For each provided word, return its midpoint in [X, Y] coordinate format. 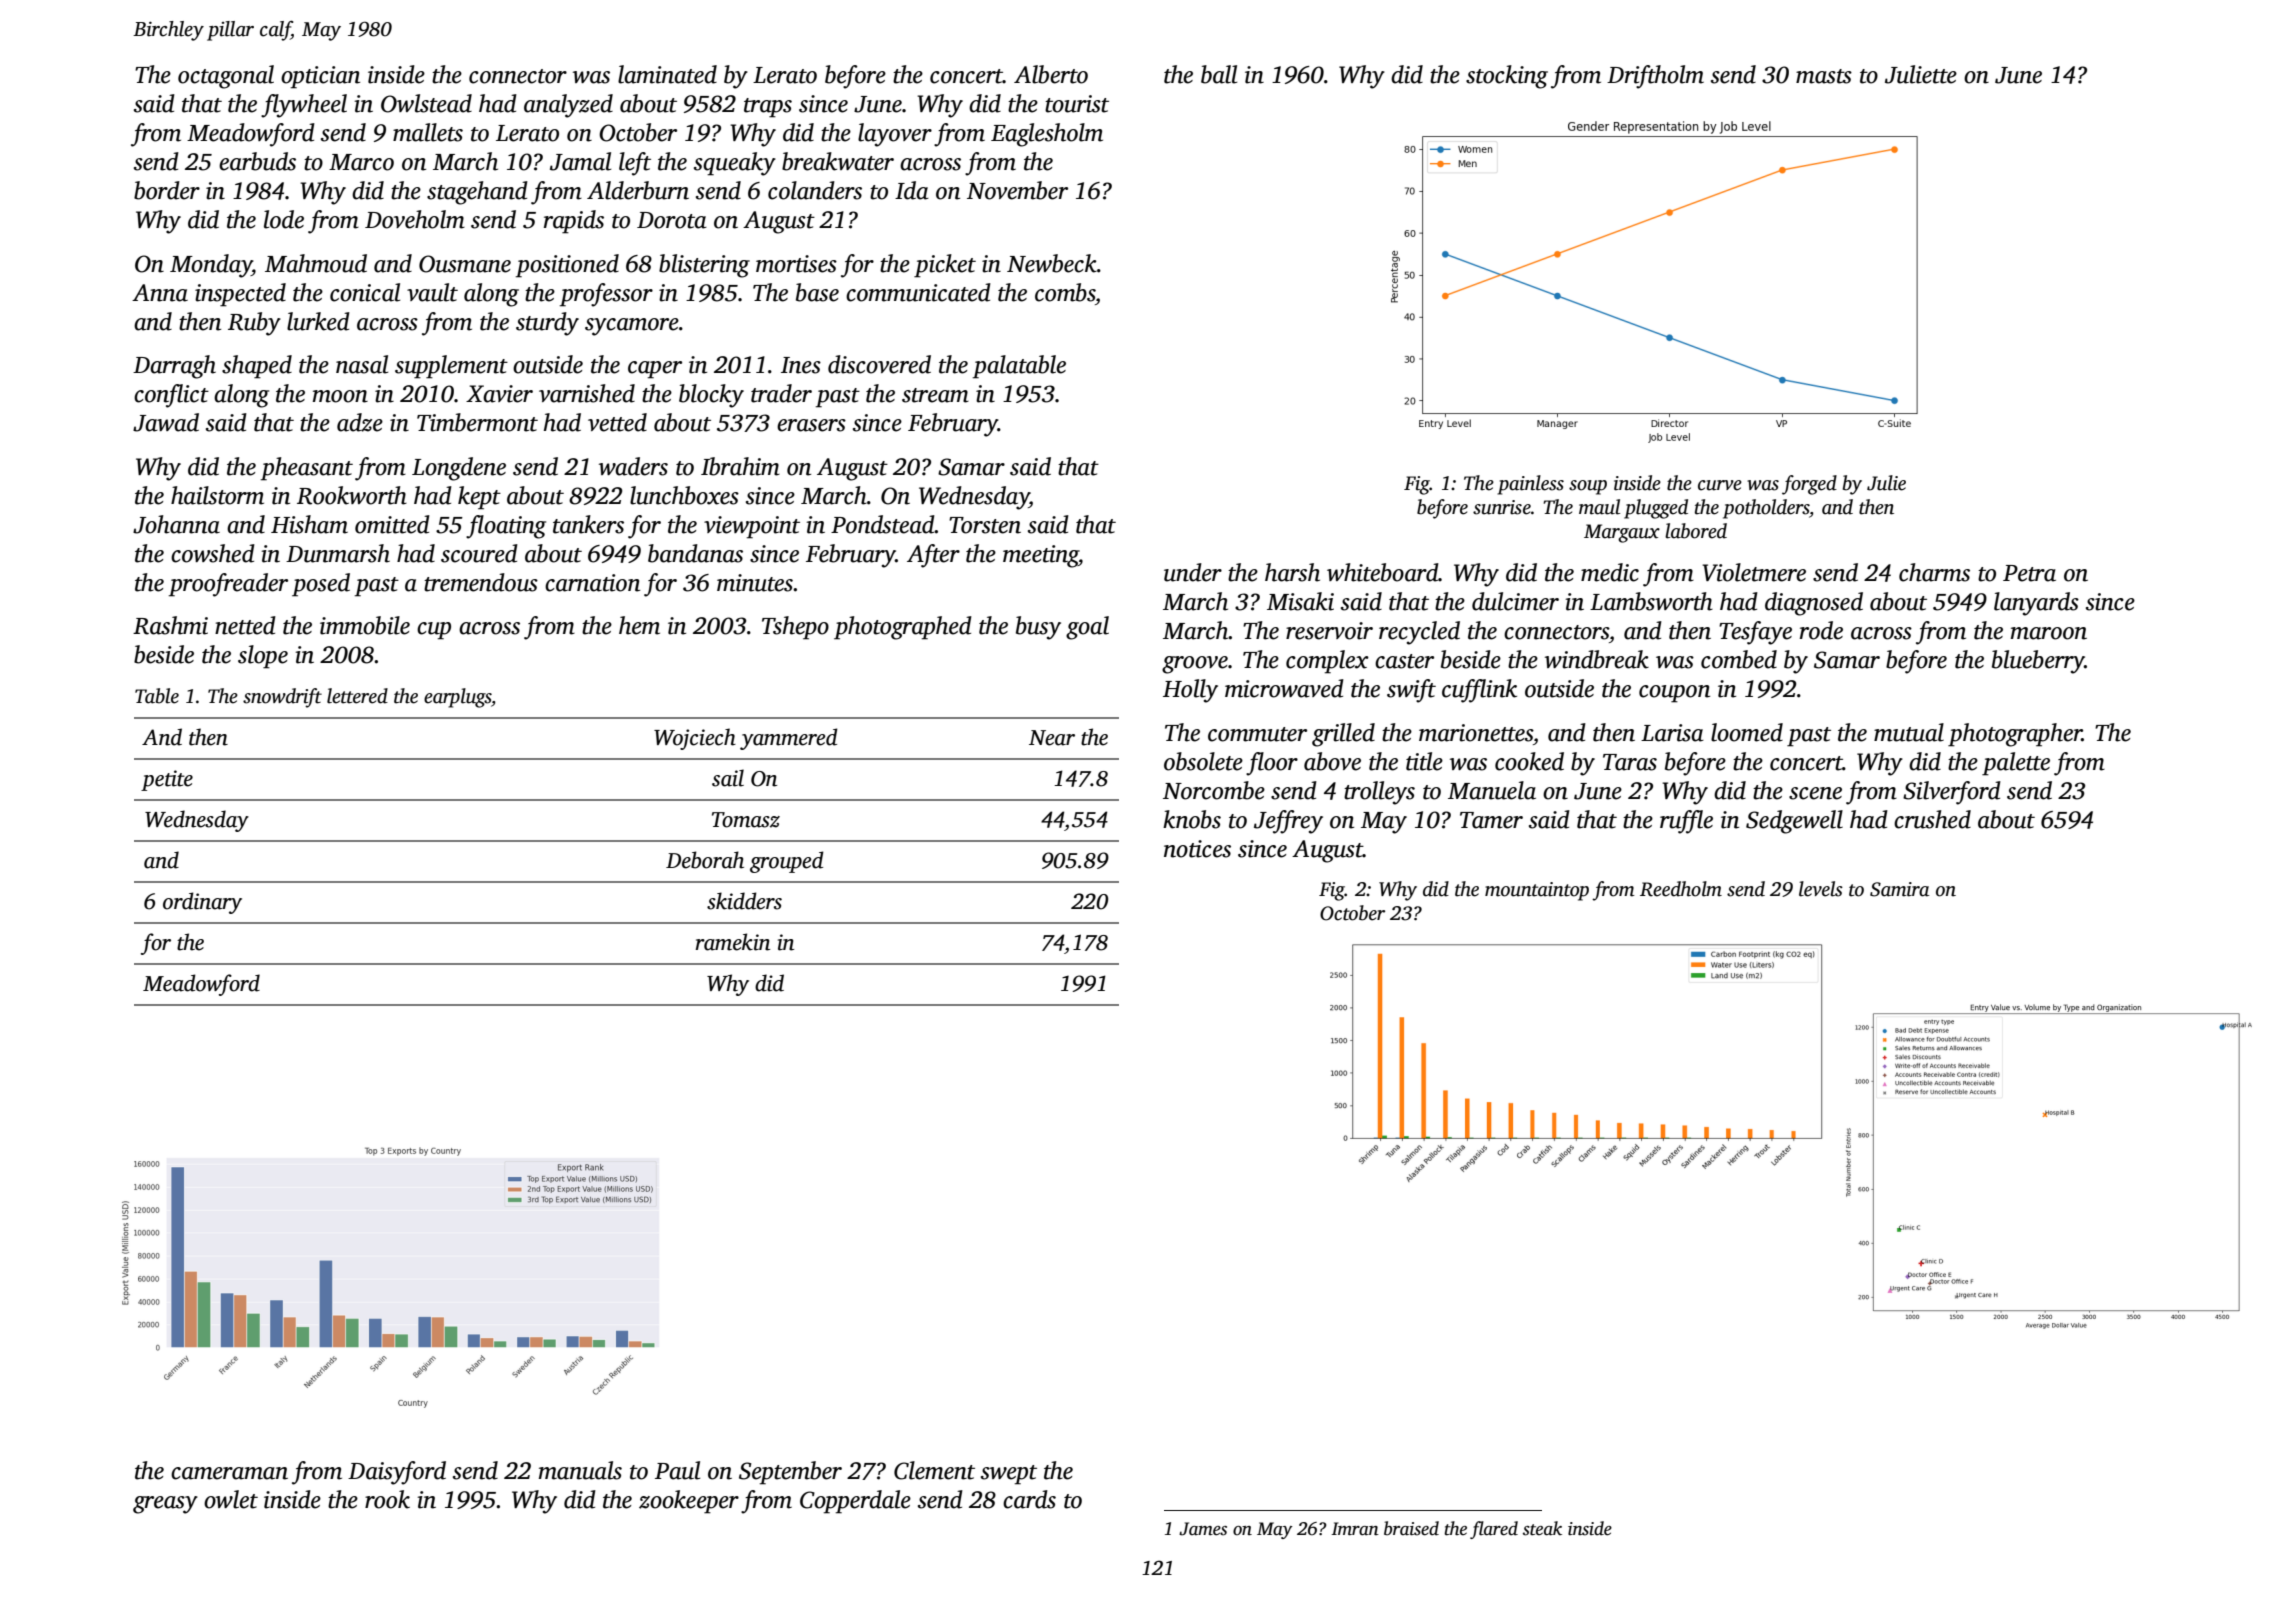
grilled [1343, 735]
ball [1219, 74]
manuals [580, 1470]
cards [1029, 1499]
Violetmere [1754, 572]
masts [1824, 76]
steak [1542, 1528]
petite [167, 780]
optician [320, 77]
